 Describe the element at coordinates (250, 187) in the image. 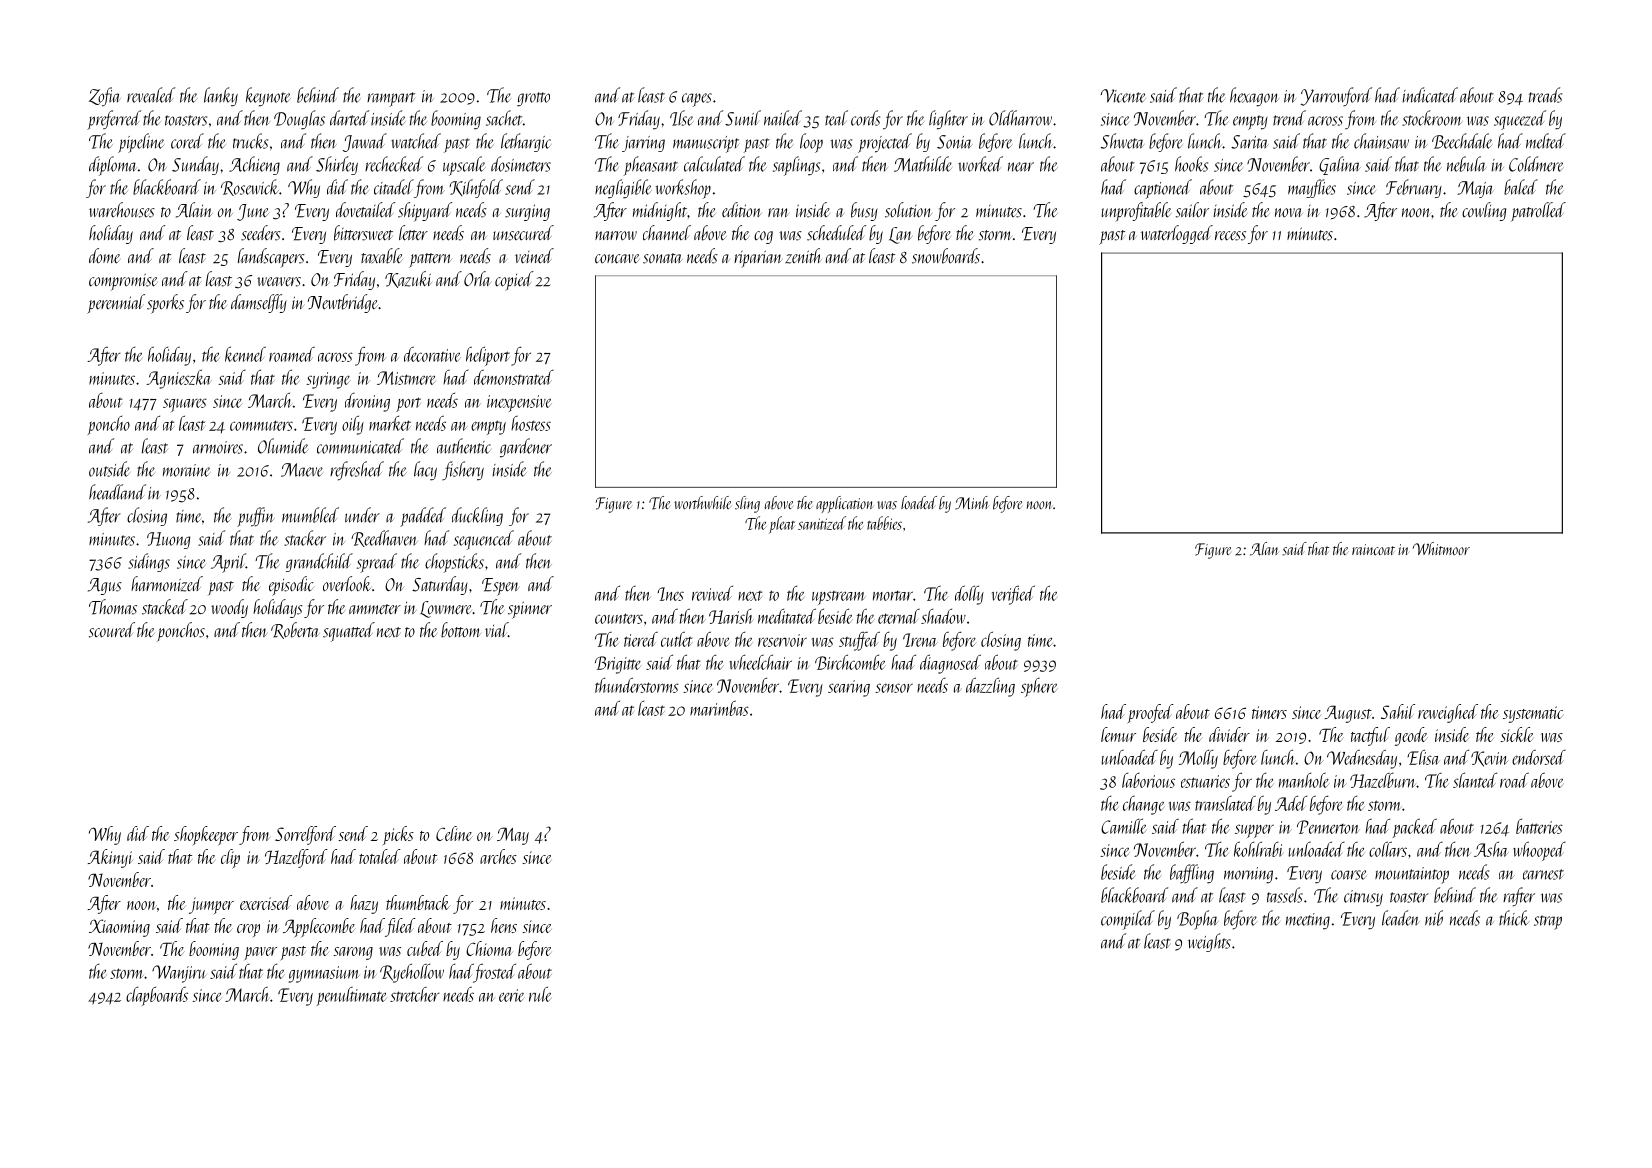

I see `Rosewick` at that location.
